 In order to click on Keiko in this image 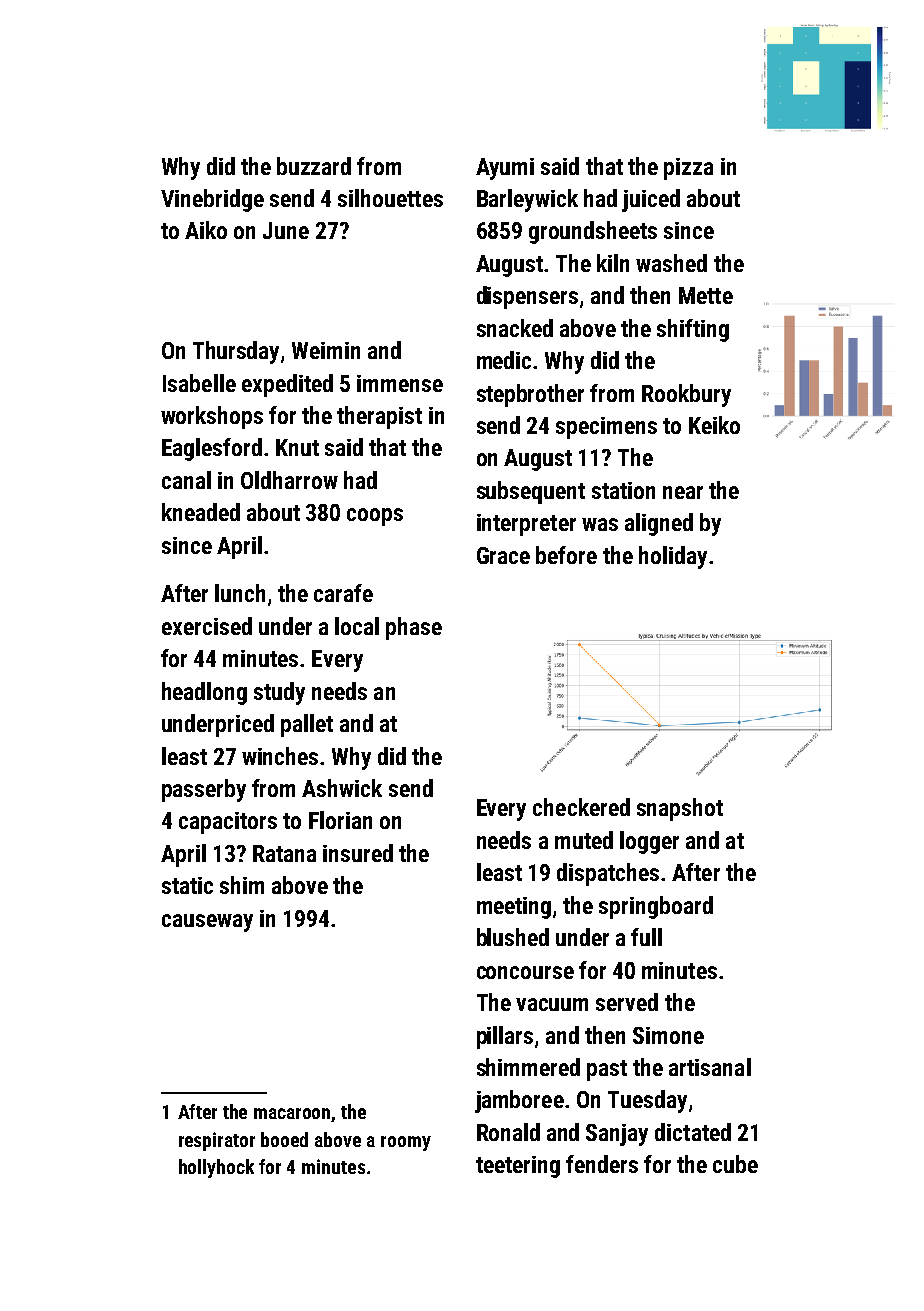, I will do `click(714, 425)`.
